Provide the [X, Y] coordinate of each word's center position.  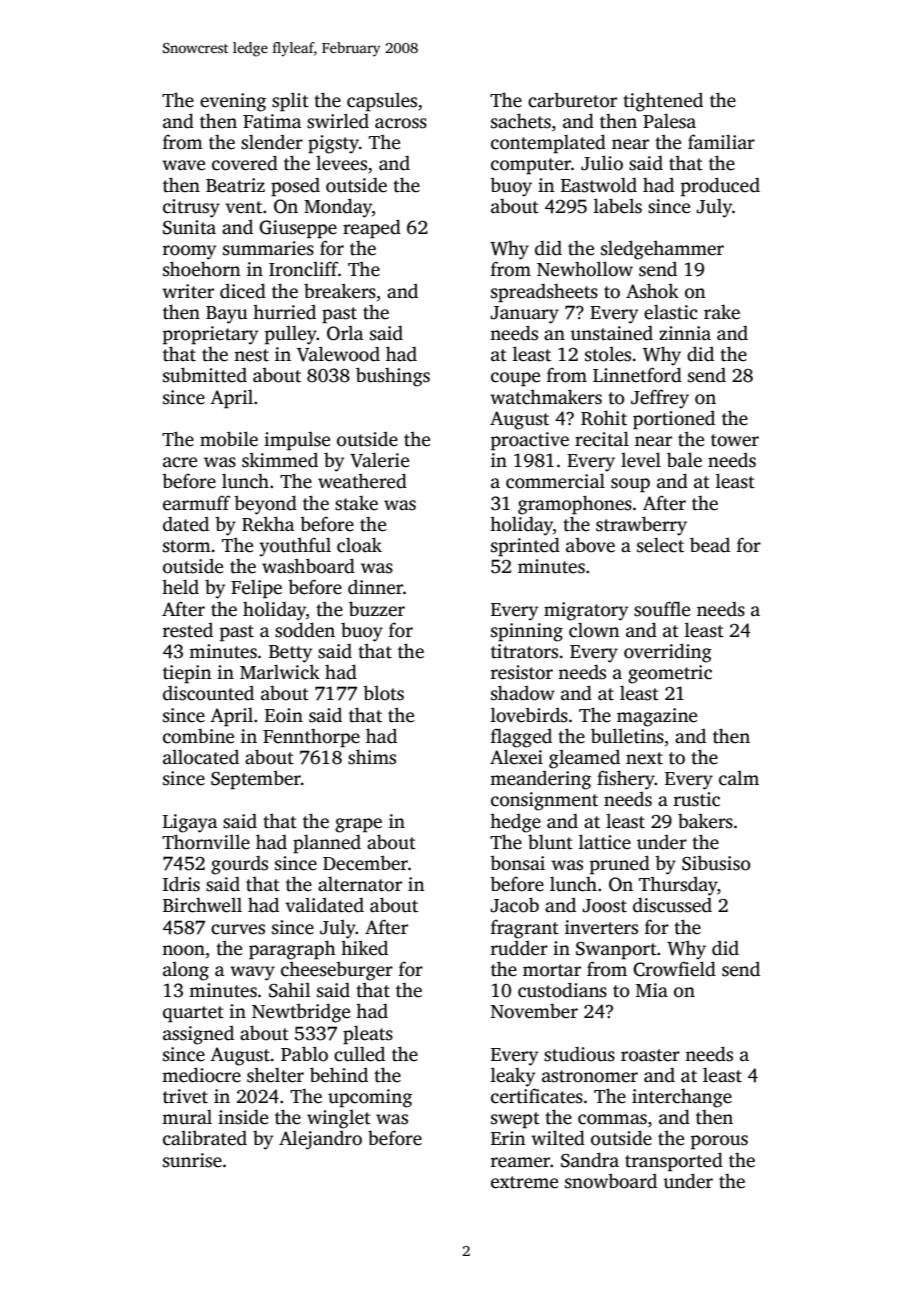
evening [233, 102]
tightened [663, 102]
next [644, 758]
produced [720, 187]
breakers [340, 291]
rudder [519, 948]
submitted [205, 375]
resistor [522, 672]
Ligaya [190, 823]
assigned [198, 1035]
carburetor [572, 100]
